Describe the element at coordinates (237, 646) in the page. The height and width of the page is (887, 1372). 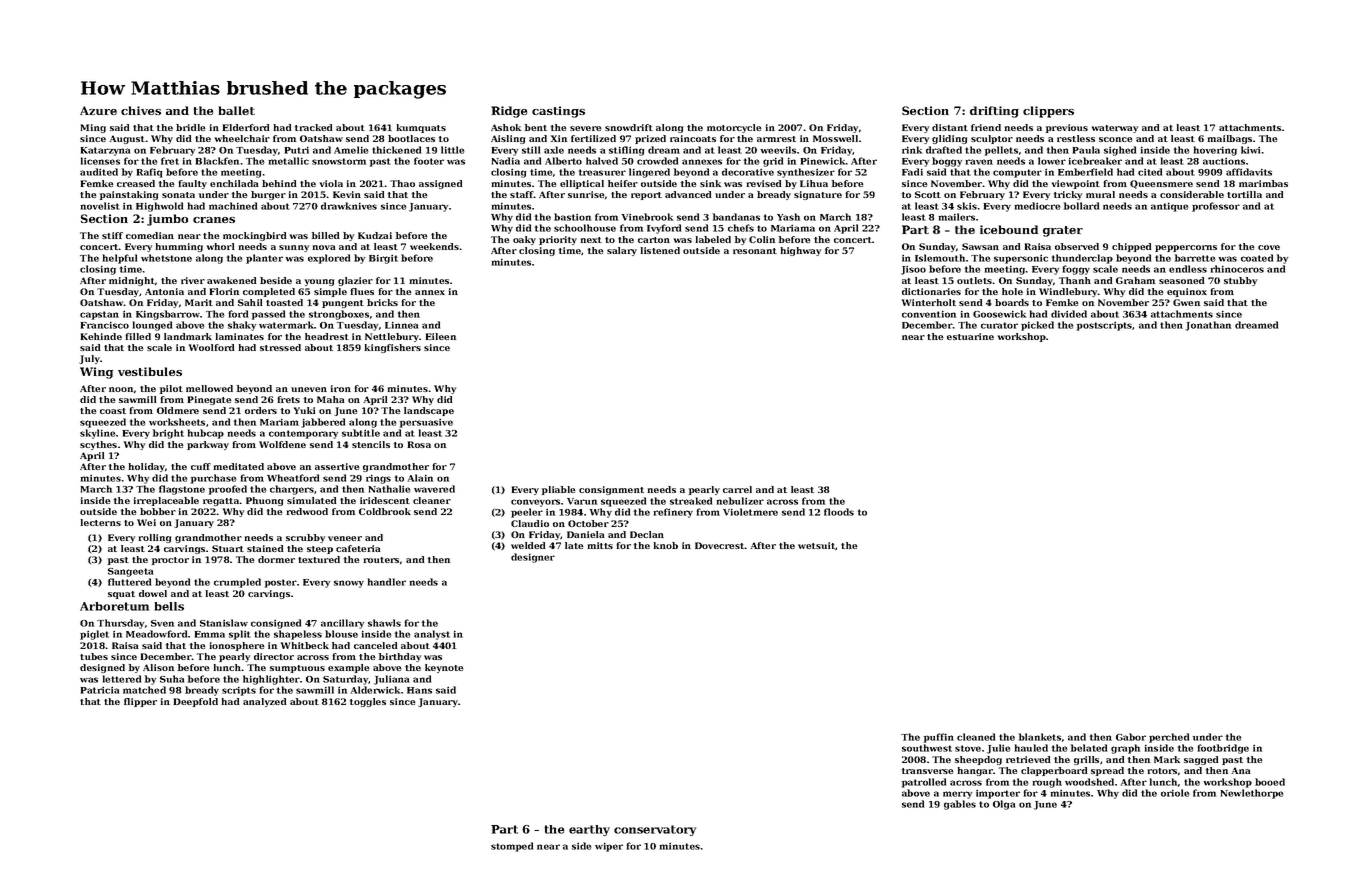
I see `ionosphere` at that location.
